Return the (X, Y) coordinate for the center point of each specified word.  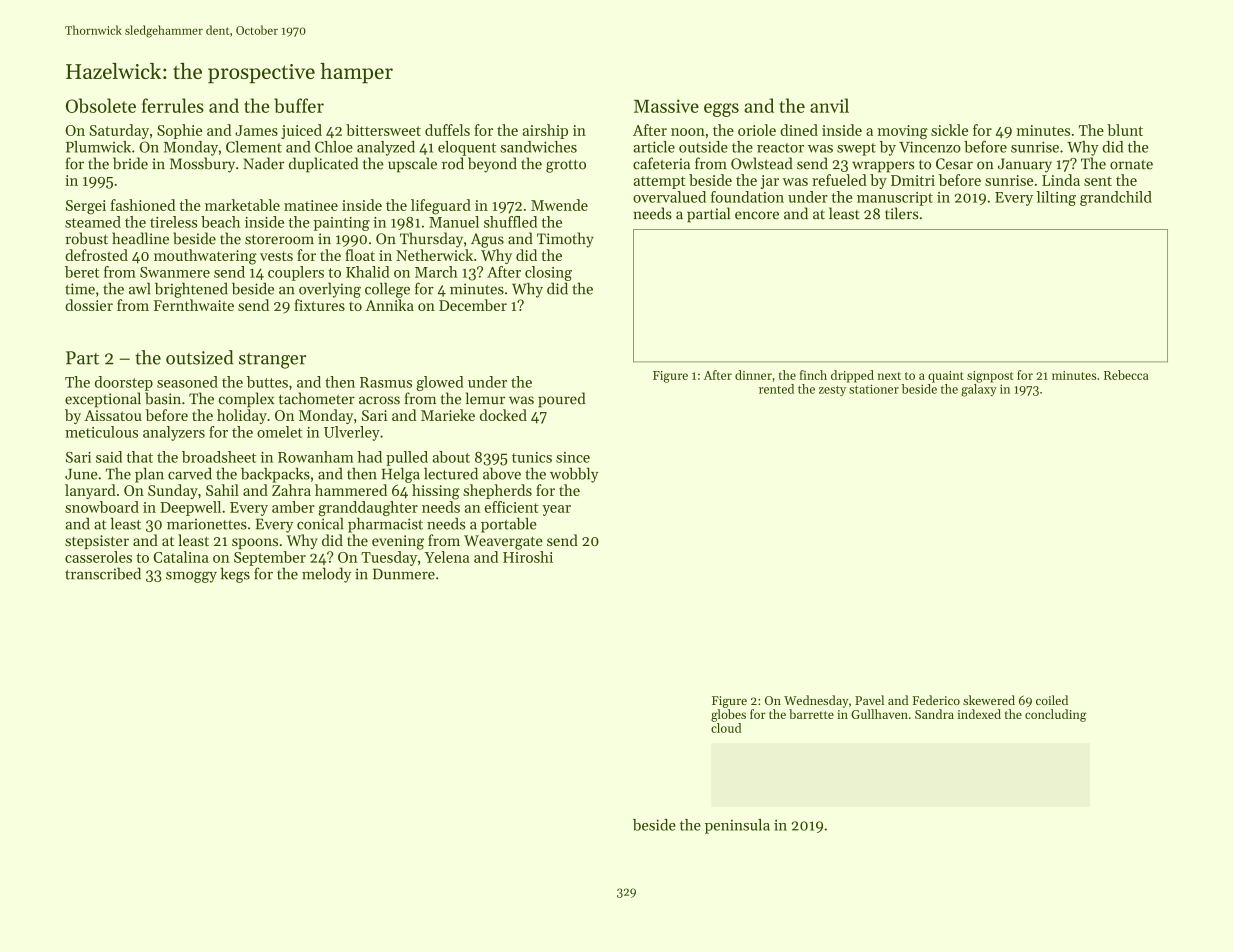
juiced (301, 131)
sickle (949, 130)
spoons (255, 543)
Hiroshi (528, 557)
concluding (1056, 715)
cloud (726, 728)
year (556, 510)
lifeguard (441, 207)
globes (728, 715)
